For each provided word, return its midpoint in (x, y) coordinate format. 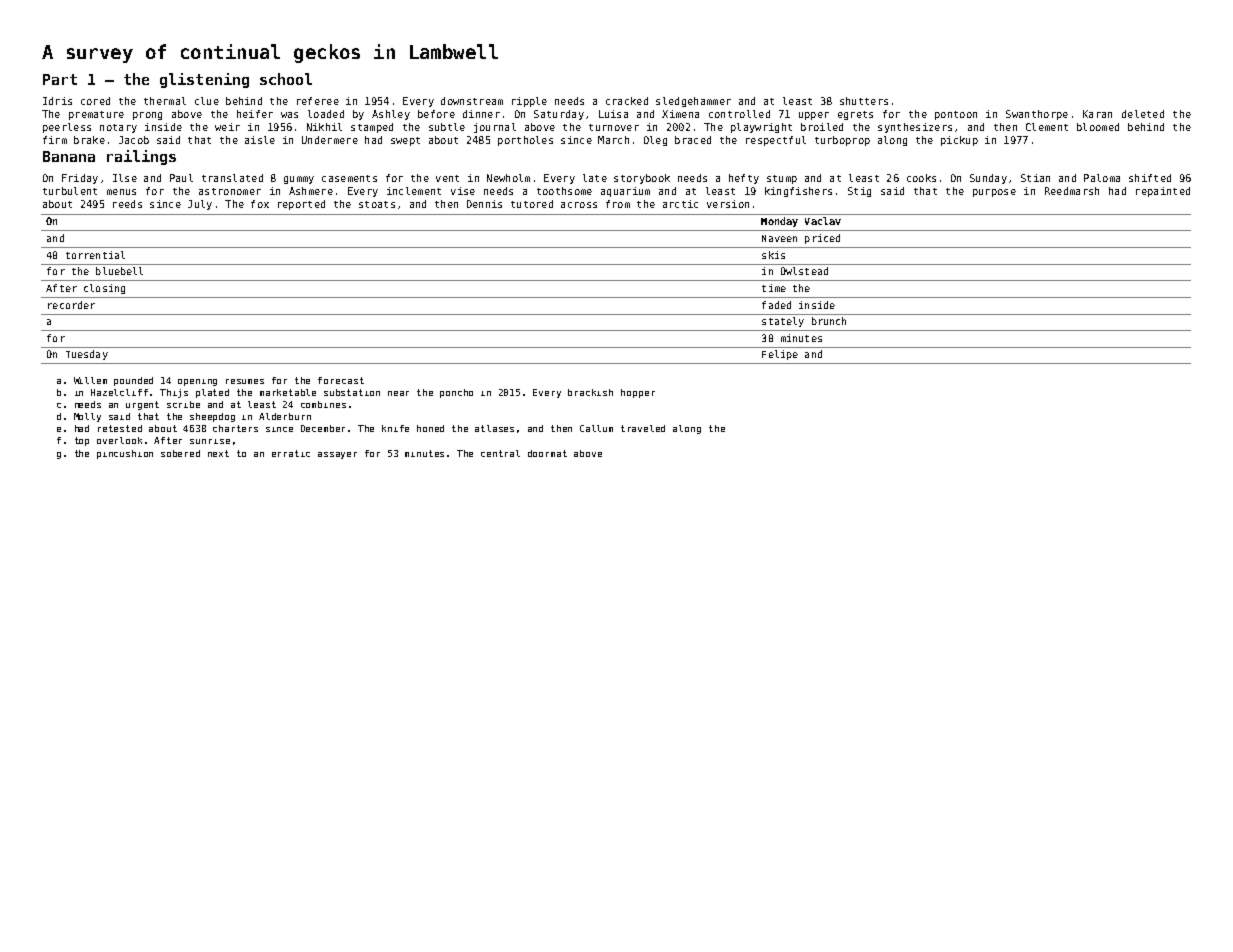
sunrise (210, 441)
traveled (643, 428)
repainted (1163, 192)
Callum (596, 428)
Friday (80, 179)
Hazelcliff (119, 392)
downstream (472, 101)
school (286, 79)
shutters (864, 101)
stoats (377, 204)
